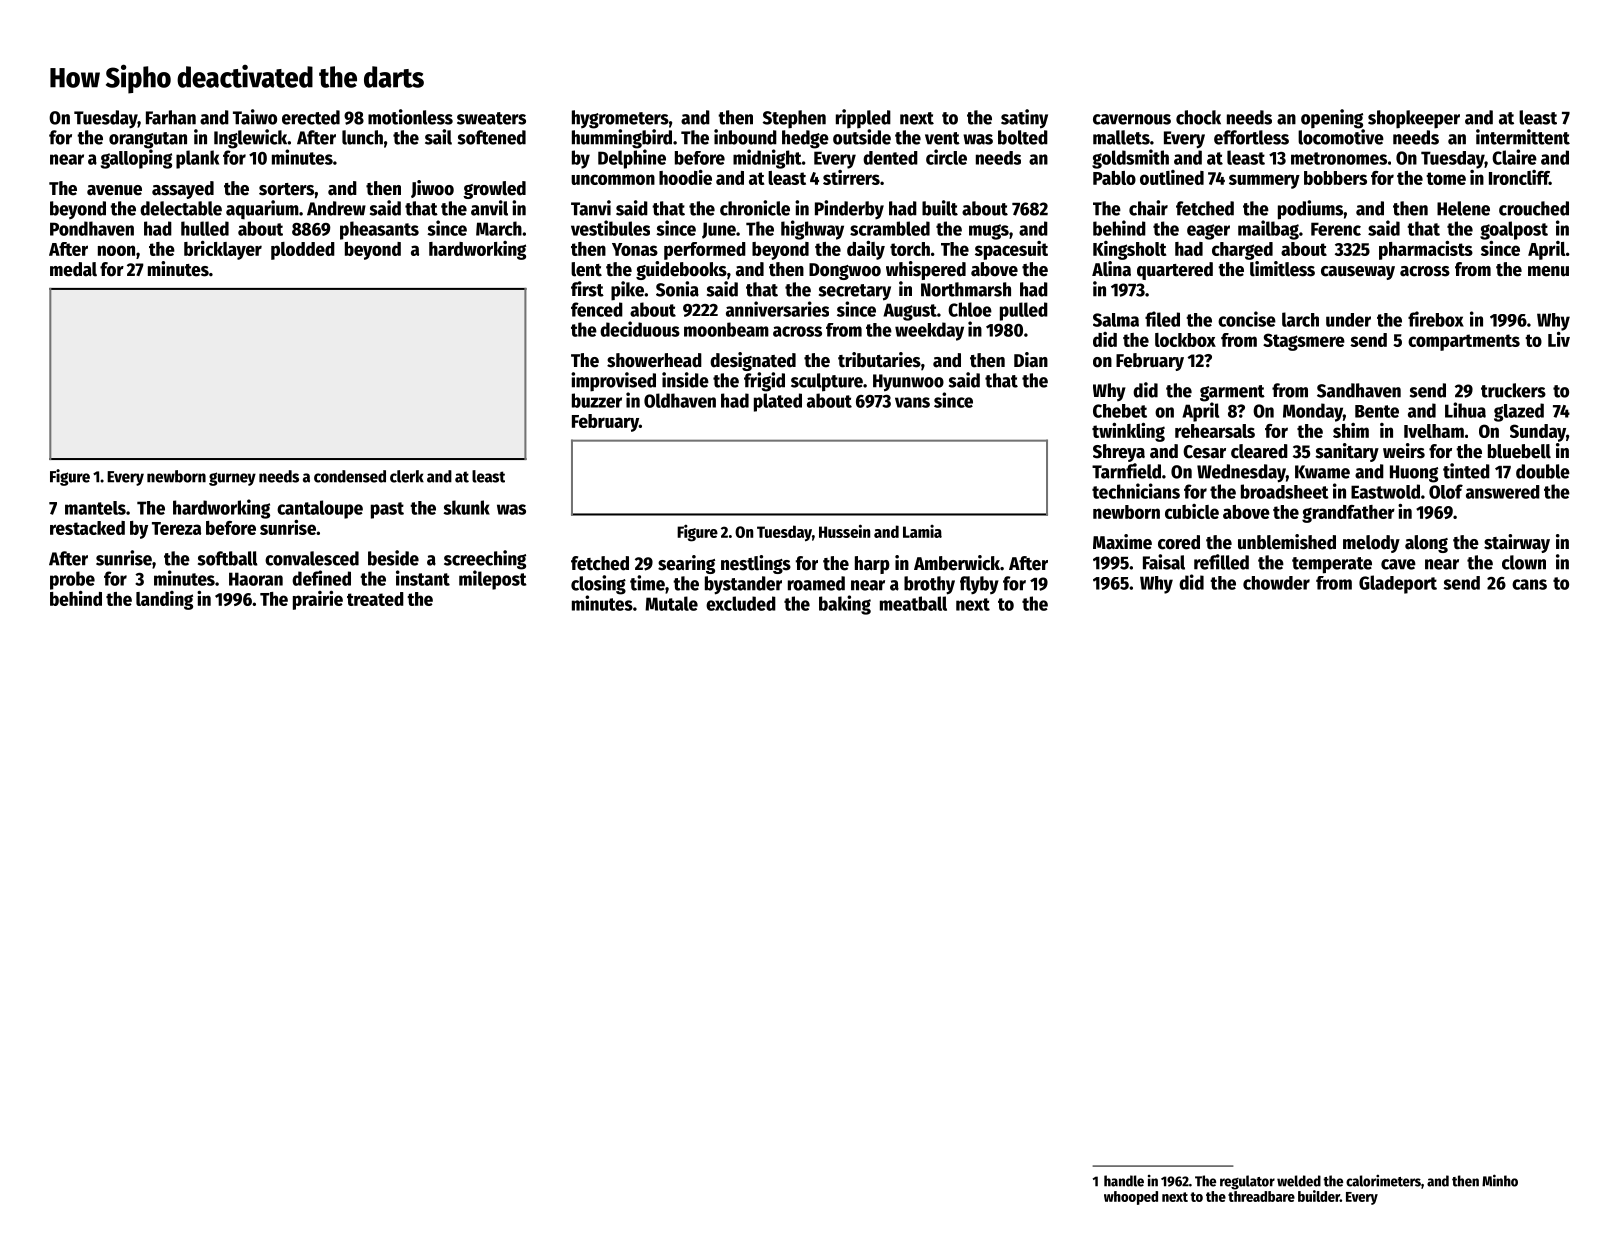 This screenshot has width=1619, height=1251. Describe the element at coordinates (1121, 137) in the screenshot. I see `mallets` at that location.
